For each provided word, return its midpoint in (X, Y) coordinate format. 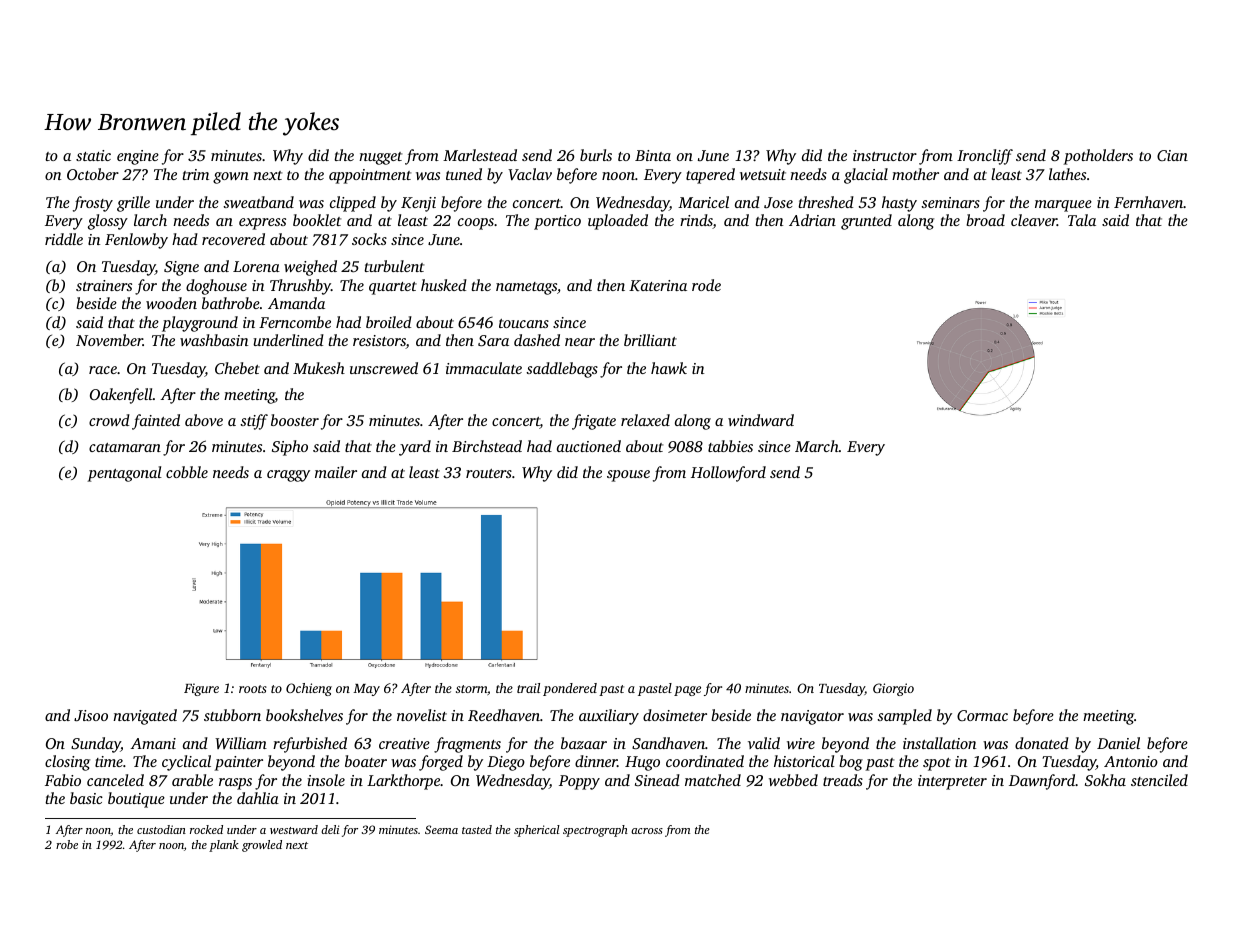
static (93, 155)
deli (330, 829)
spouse (628, 476)
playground (200, 324)
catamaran (125, 447)
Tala (1082, 220)
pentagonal (124, 474)
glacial (866, 176)
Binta (653, 155)
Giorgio (893, 689)
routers (489, 473)
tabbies (730, 446)
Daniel (1118, 743)
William (241, 743)
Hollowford (728, 474)
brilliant (650, 340)
